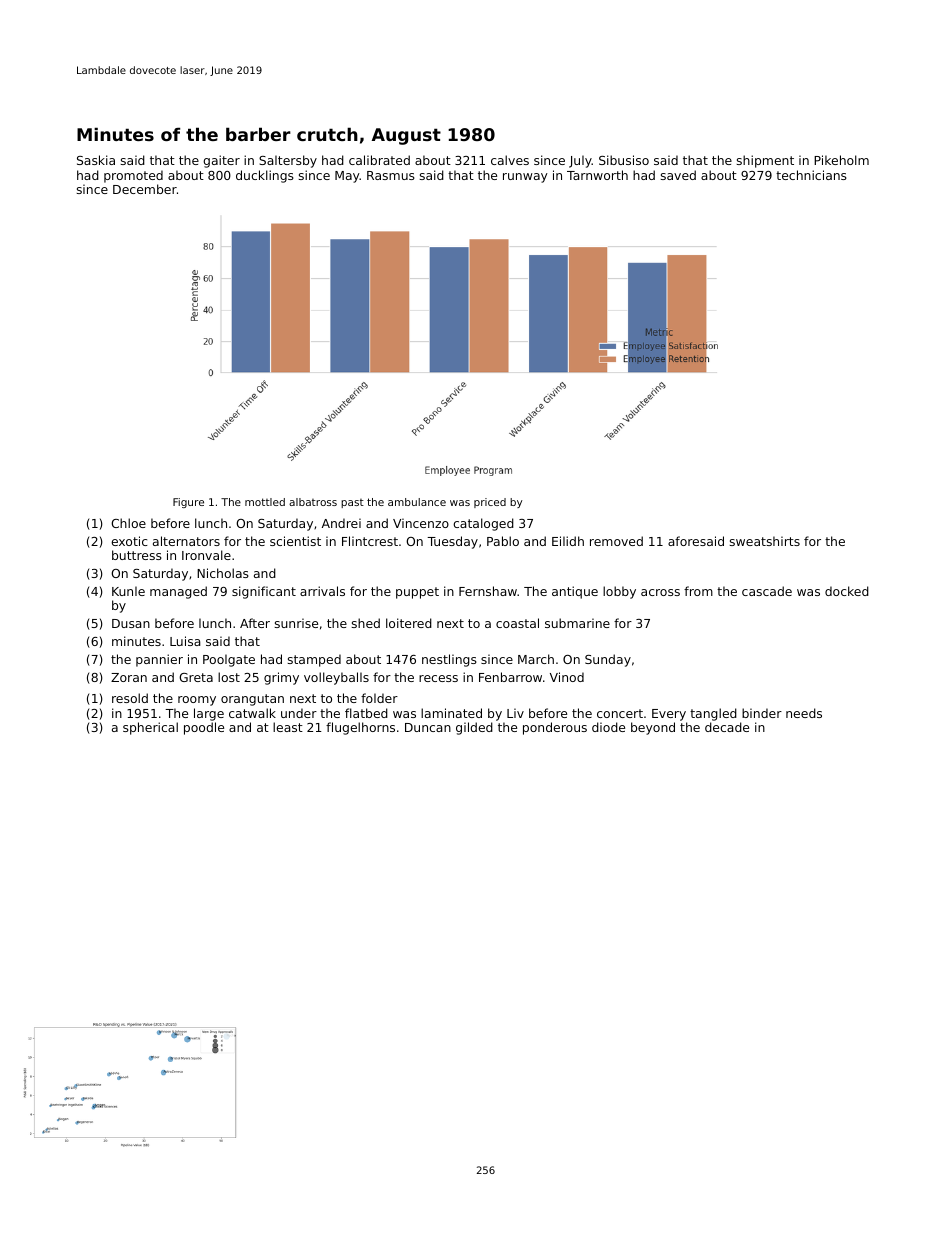 The image size is (952, 1233). I want to click on docked, so click(847, 591).
